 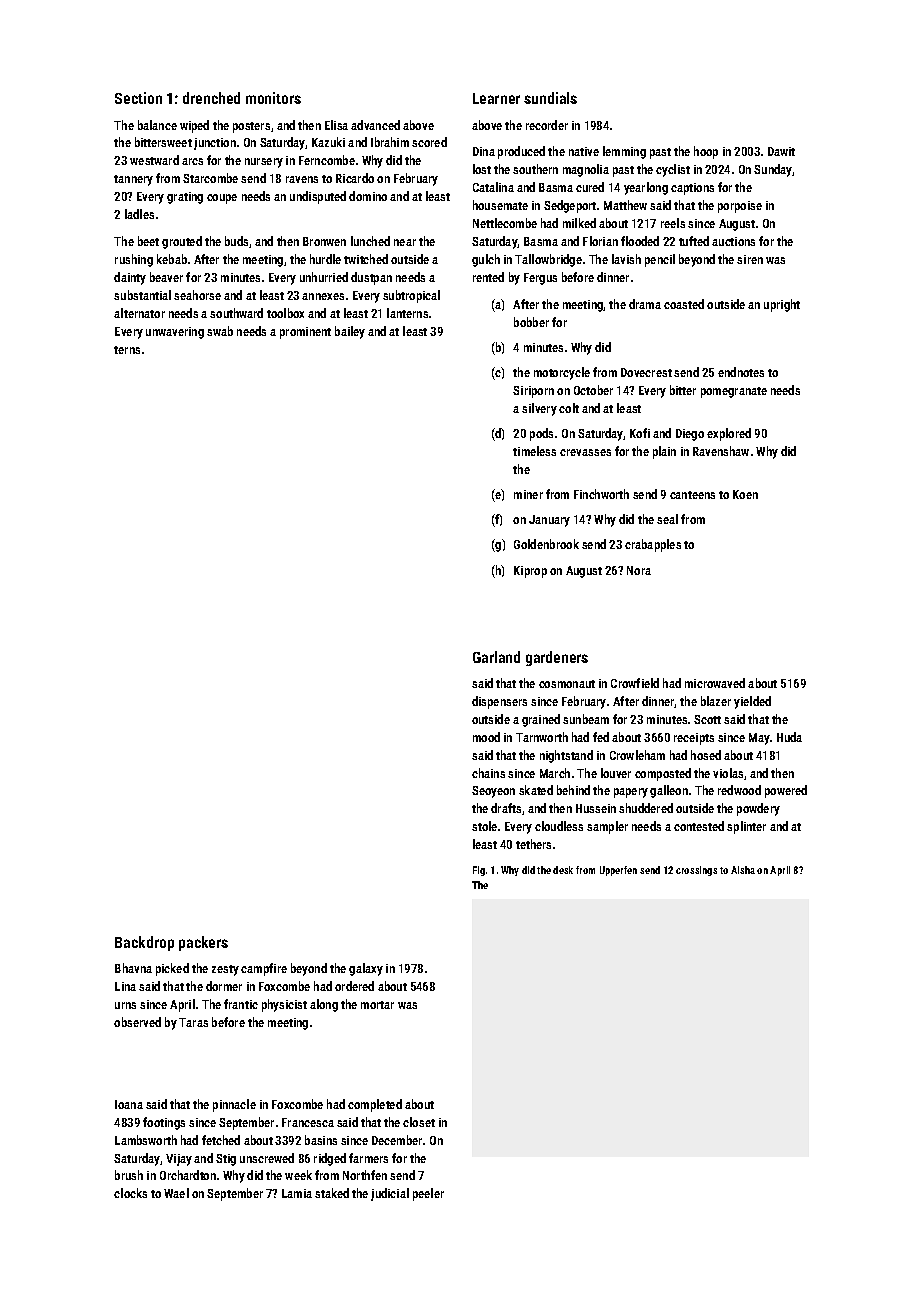 I want to click on Crowfield, so click(x=635, y=683).
